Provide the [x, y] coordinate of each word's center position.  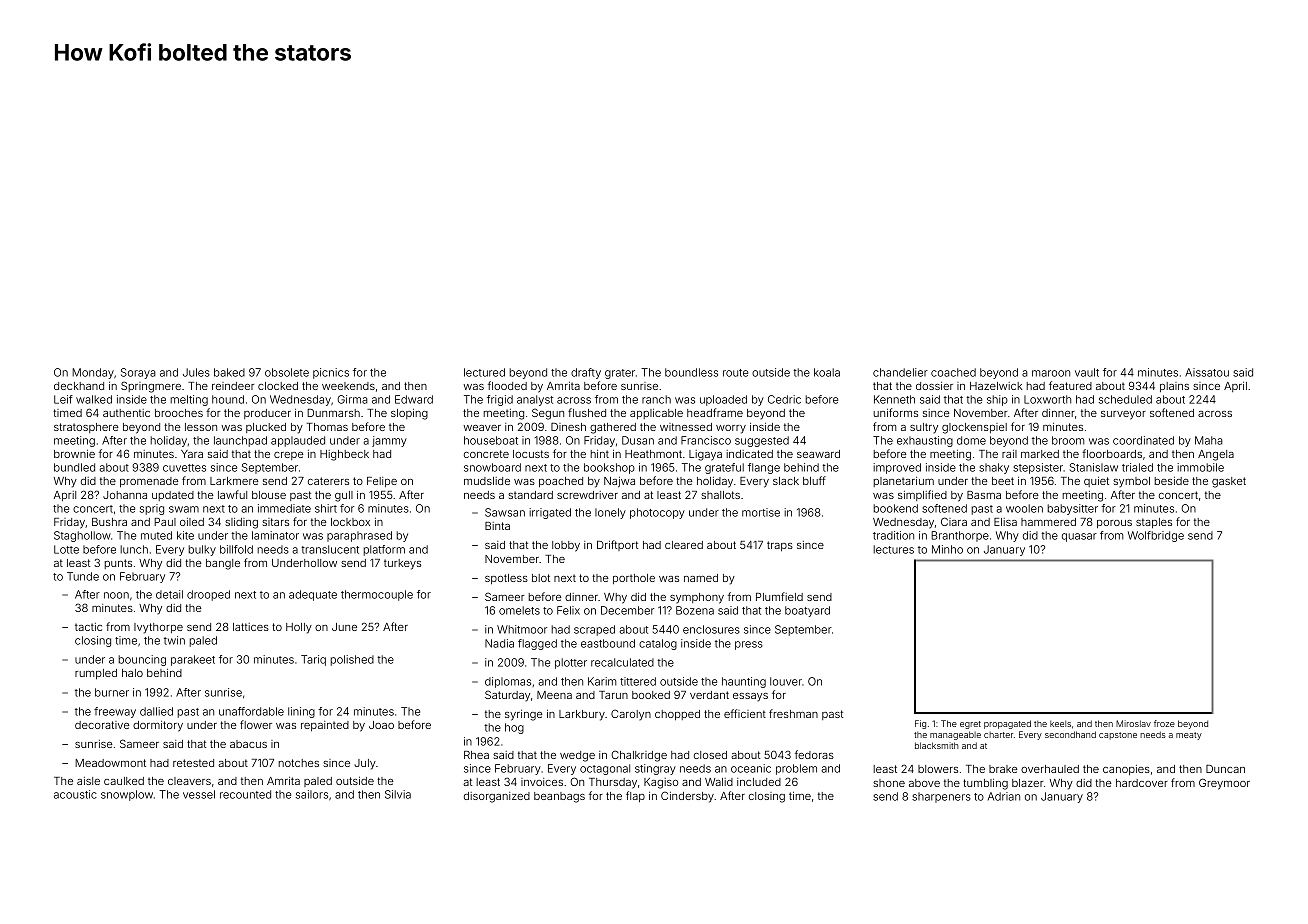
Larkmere [234, 481]
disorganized [497, 797]
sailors [312, 794]
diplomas [508, 682]
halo [132, 673]
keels [1060, 724]
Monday [93, 373]
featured [1070, 385]
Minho [947, 549]
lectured [484, 372]
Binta [497, 526]
